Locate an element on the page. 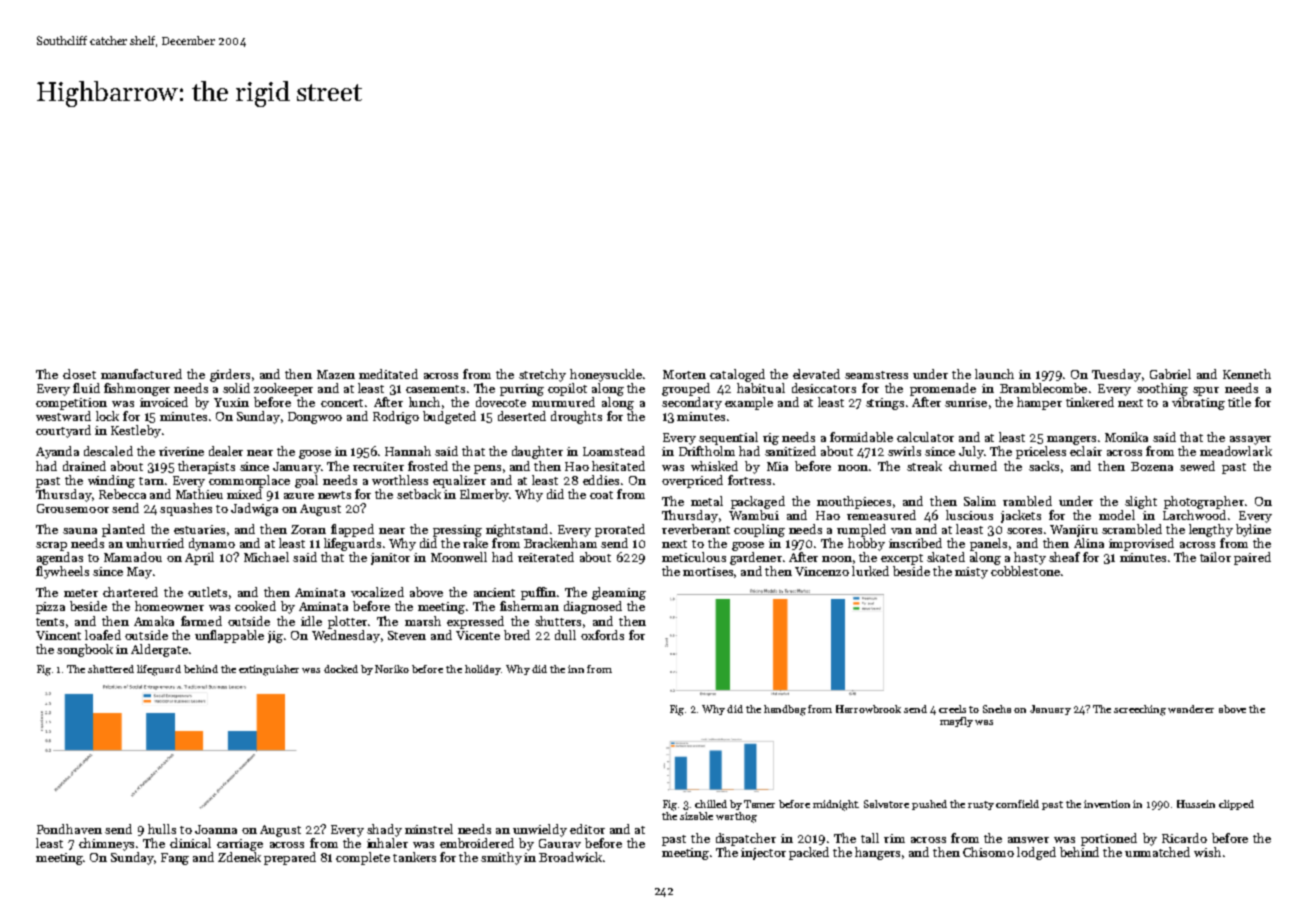  mortises is located at coordinates (709, 572).
